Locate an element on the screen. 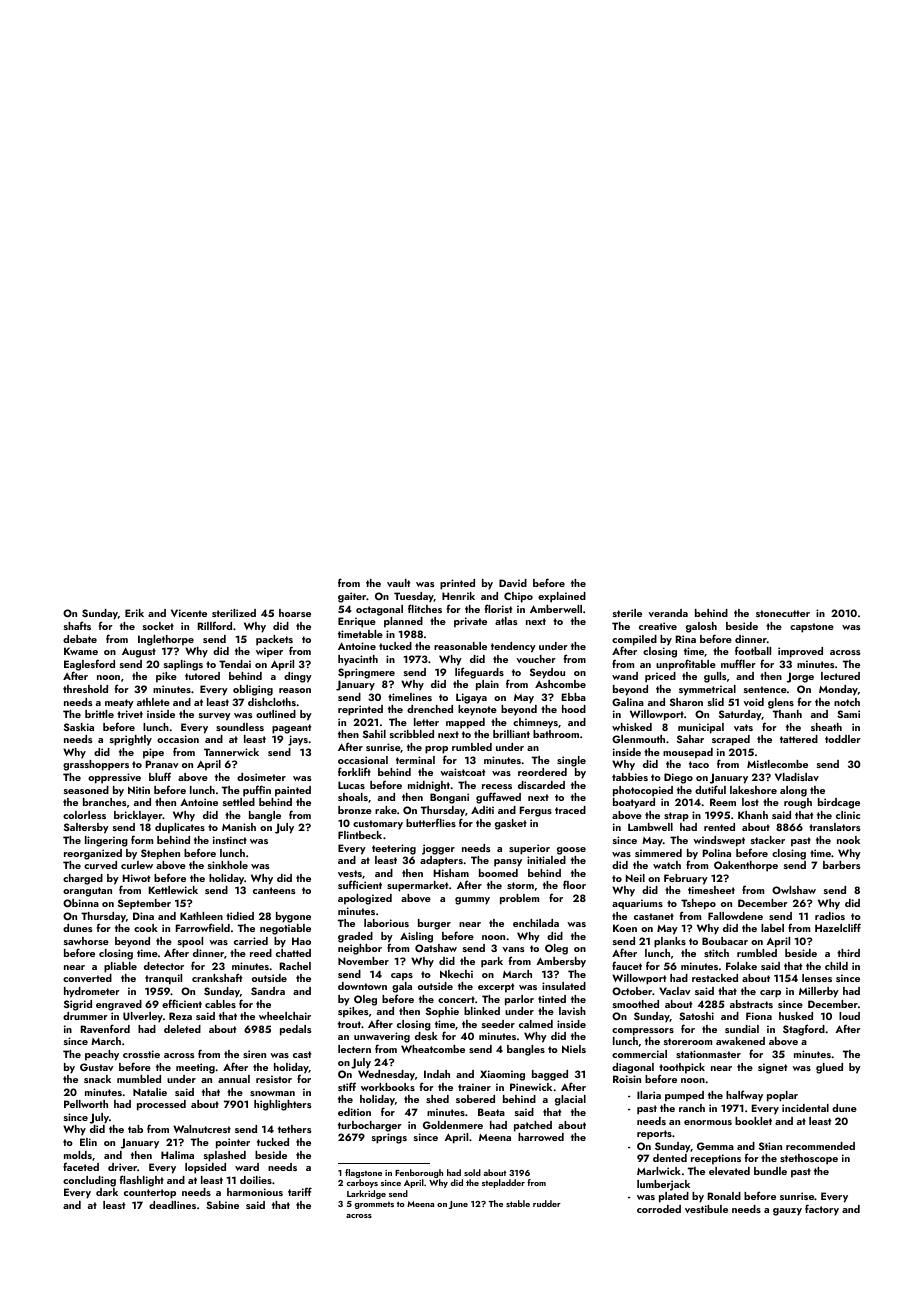 This screenshot has height=1308, width=924. ward is located at coordinates (247, 1167).
